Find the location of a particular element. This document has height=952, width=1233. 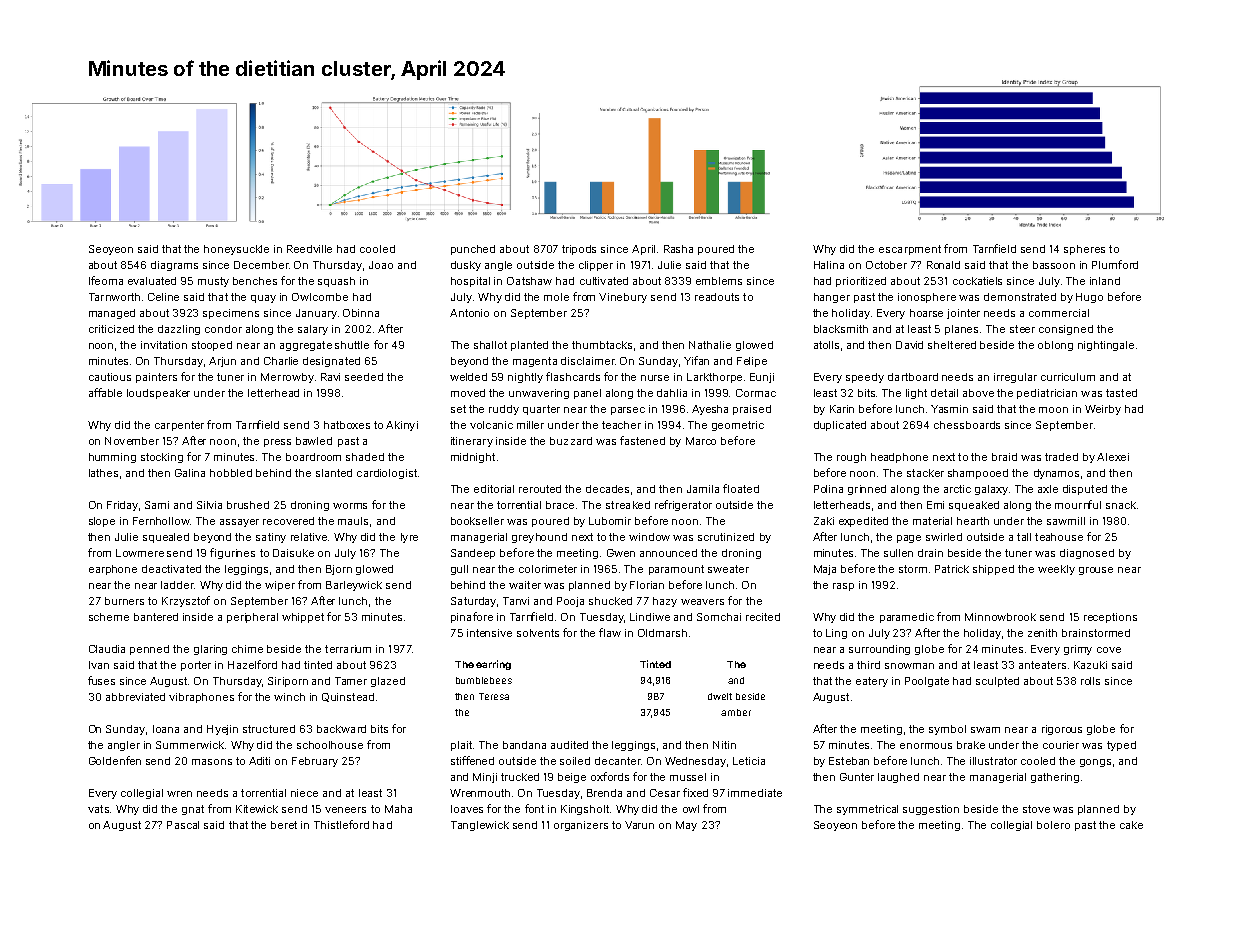

Rasha is located at coordinates (678, 249).
